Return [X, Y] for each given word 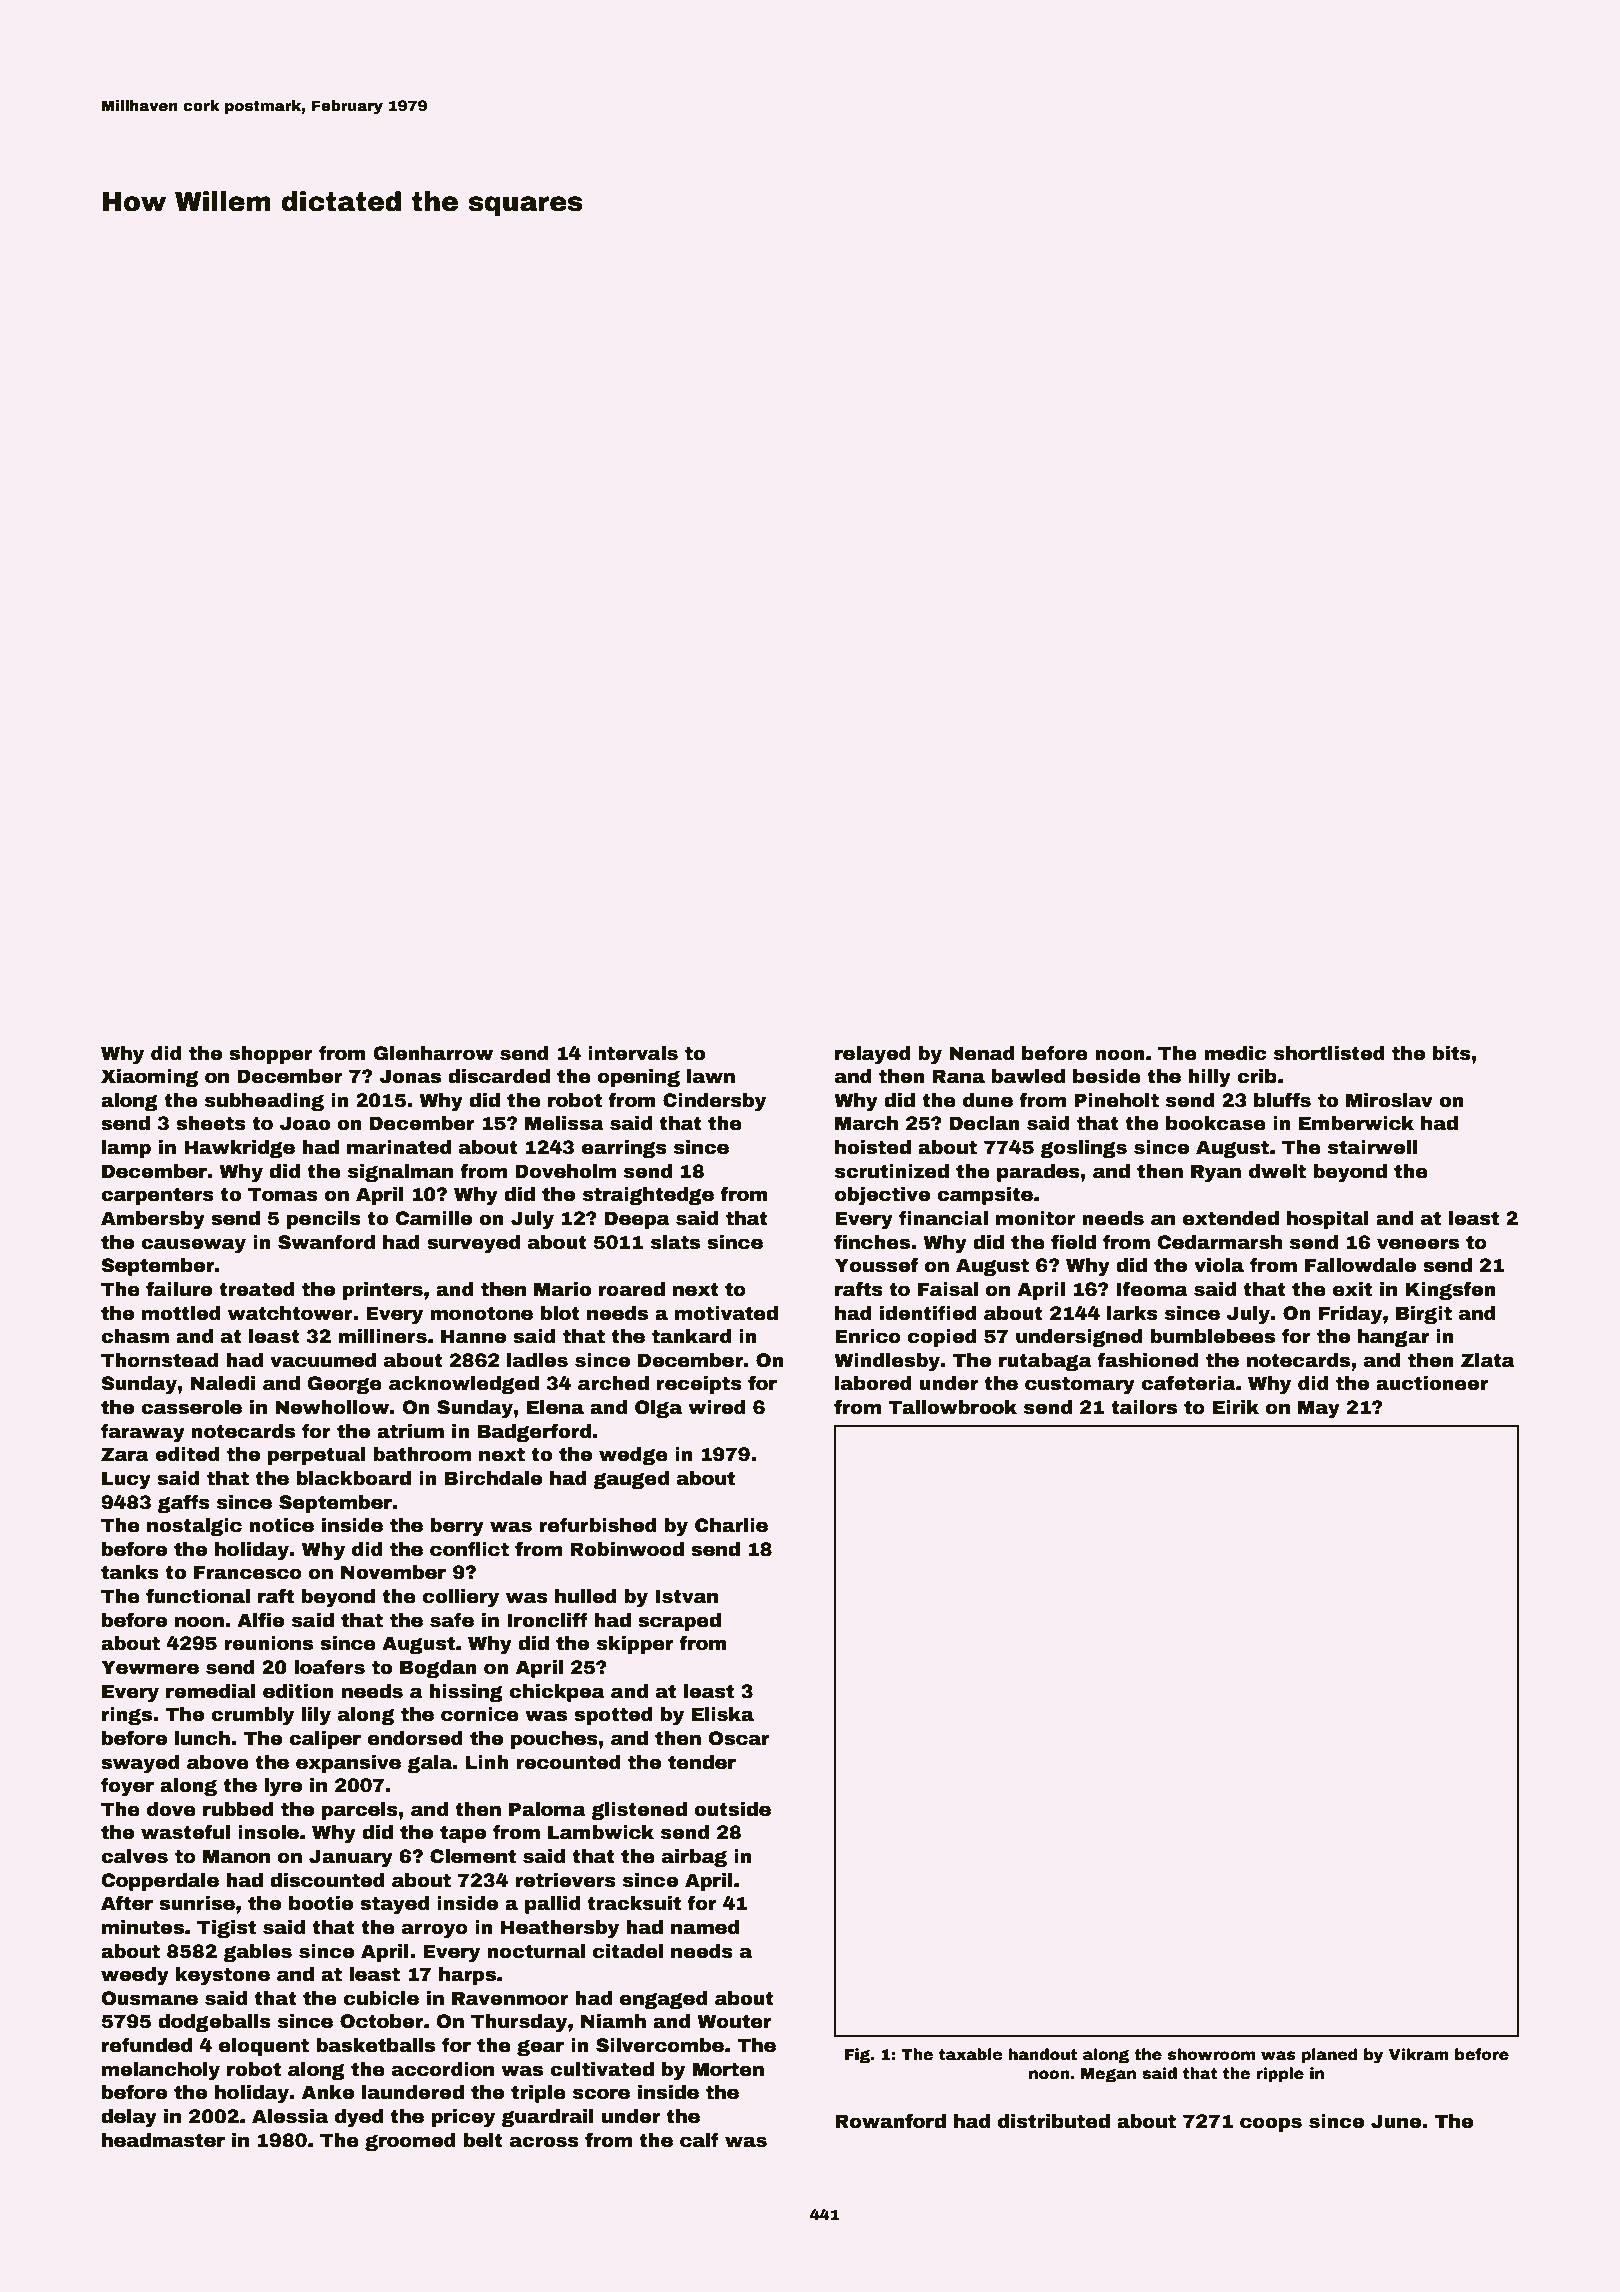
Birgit [1424, 1315]
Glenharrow [433, 1053]
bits [1452, 1053]
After [127, 1903]
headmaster [163, 2140]
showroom [1211, 2054]
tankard [691, 1336]
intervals [633, 1053]
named [705, 1927]
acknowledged [464, 1385]
